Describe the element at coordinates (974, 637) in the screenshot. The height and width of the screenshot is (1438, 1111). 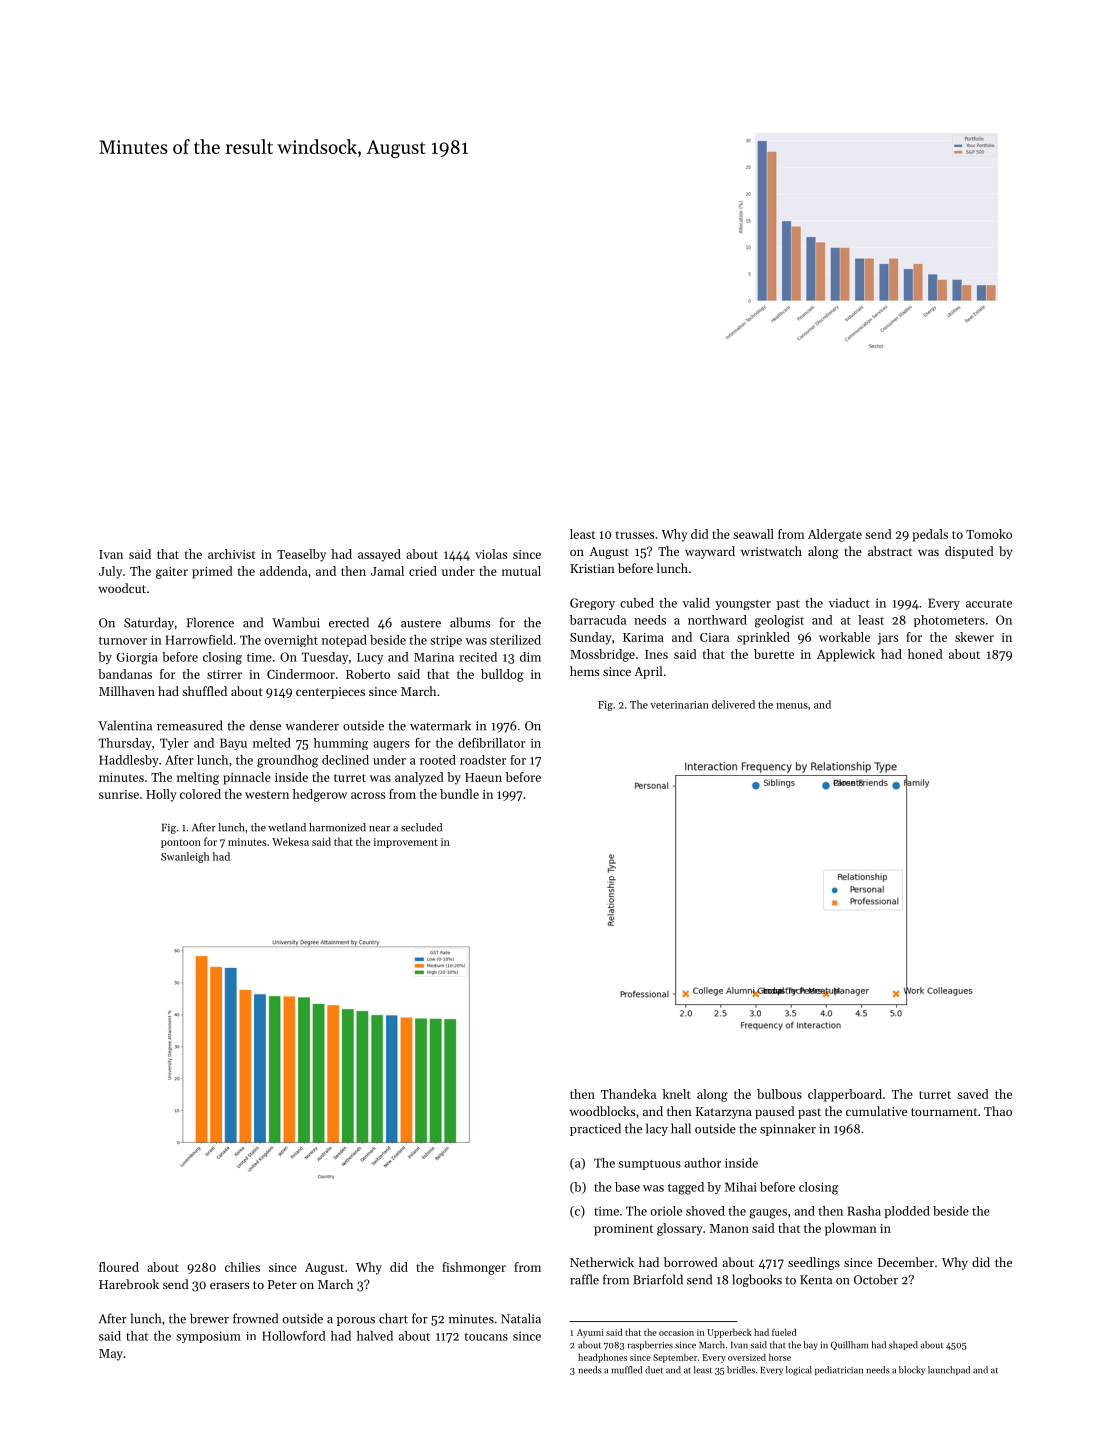
I see `skewer` at that location.
